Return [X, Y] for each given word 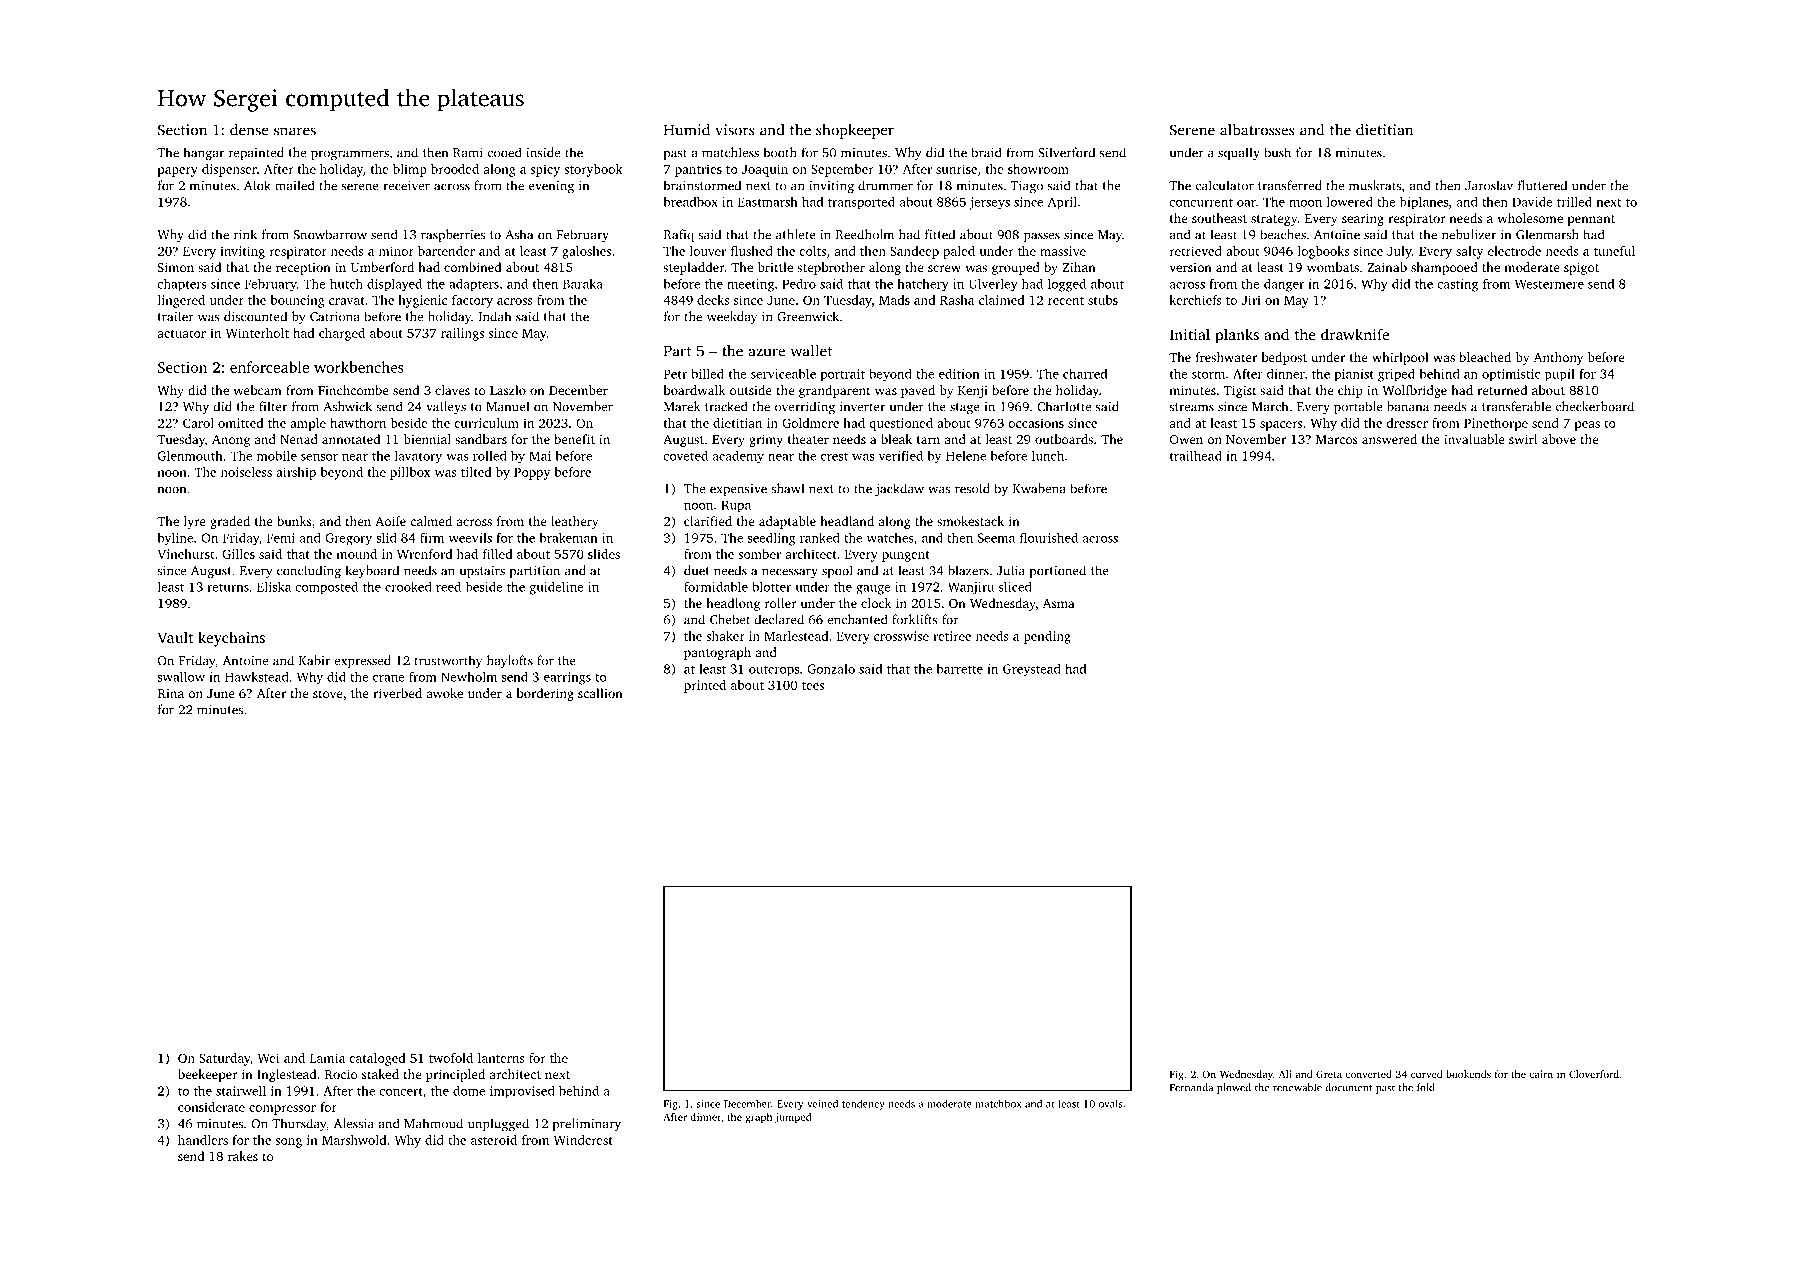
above [1559, 439]
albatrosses [1257, 130]
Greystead [1032, 670]
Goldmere [810, 423]
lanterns [501, 1058]
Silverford [1066, 152]
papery [177, 172]
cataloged [377, 1059]
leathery [575, 522]
